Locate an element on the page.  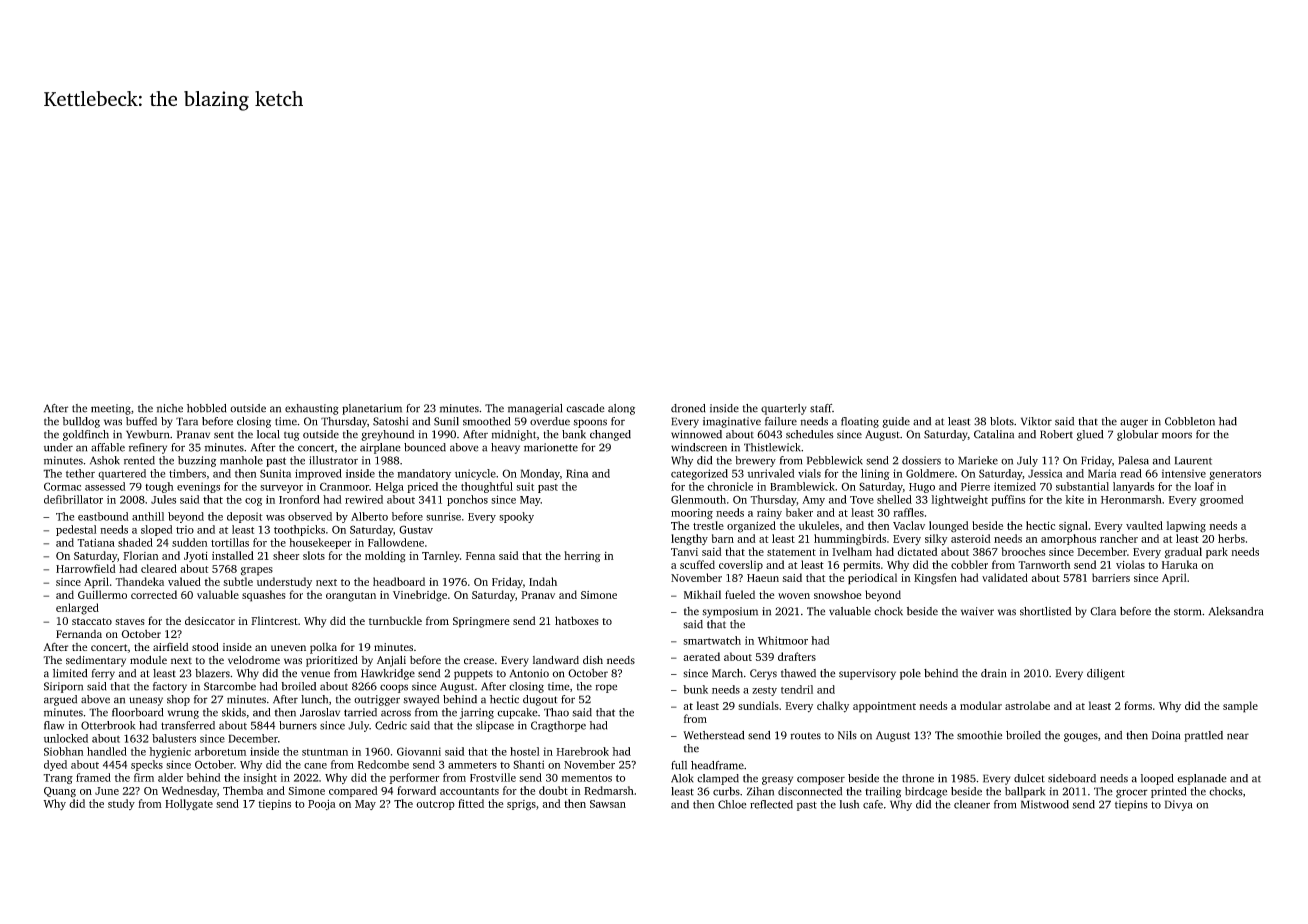
rented is located at coordinates (139, 460).
